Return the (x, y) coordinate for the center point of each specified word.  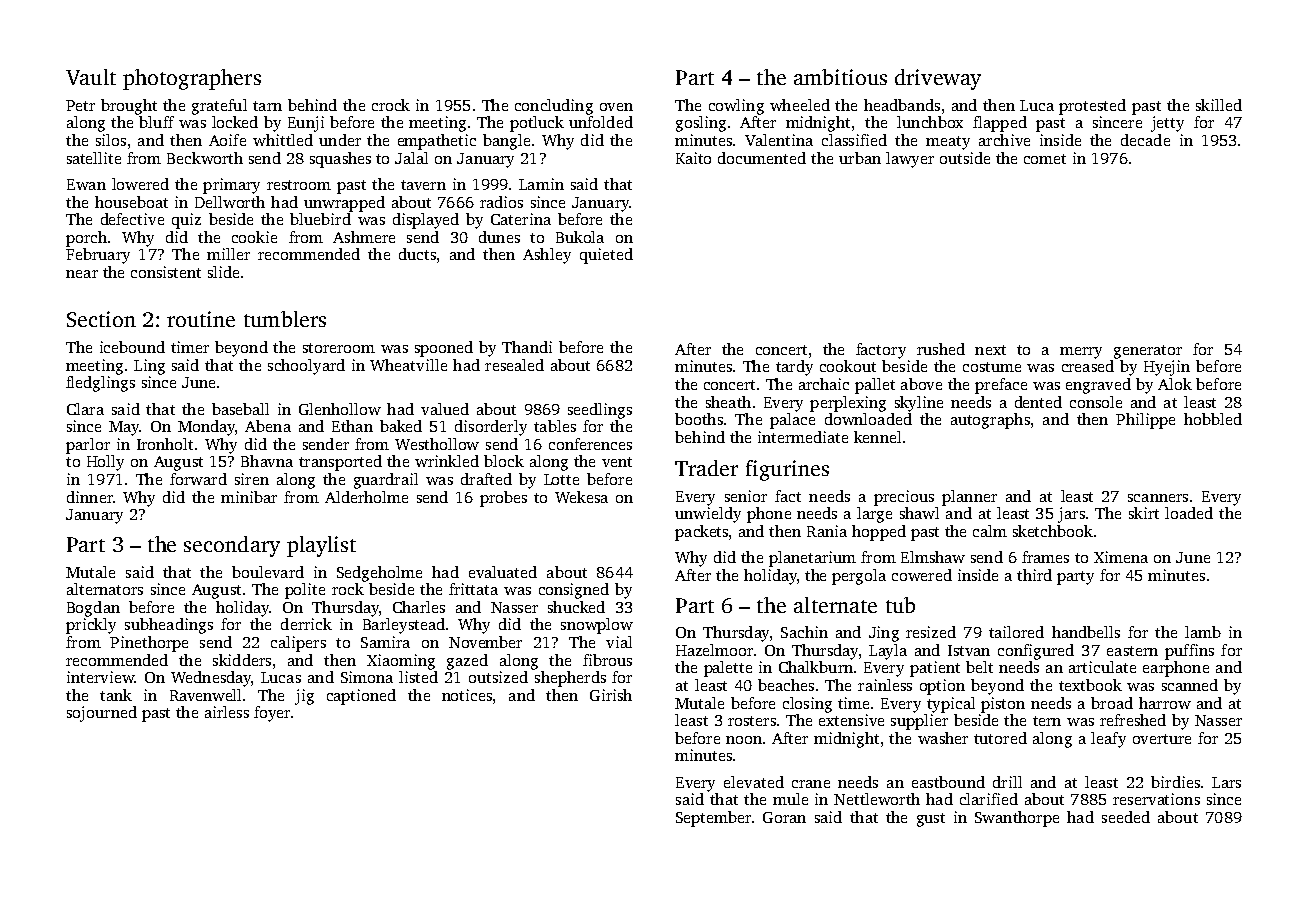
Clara (85, 409)
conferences (590, 444)
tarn (267, 106)
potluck (537, 124)
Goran (784, 817)
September (713, 819)
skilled (1219, 105)
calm (990, 531)
